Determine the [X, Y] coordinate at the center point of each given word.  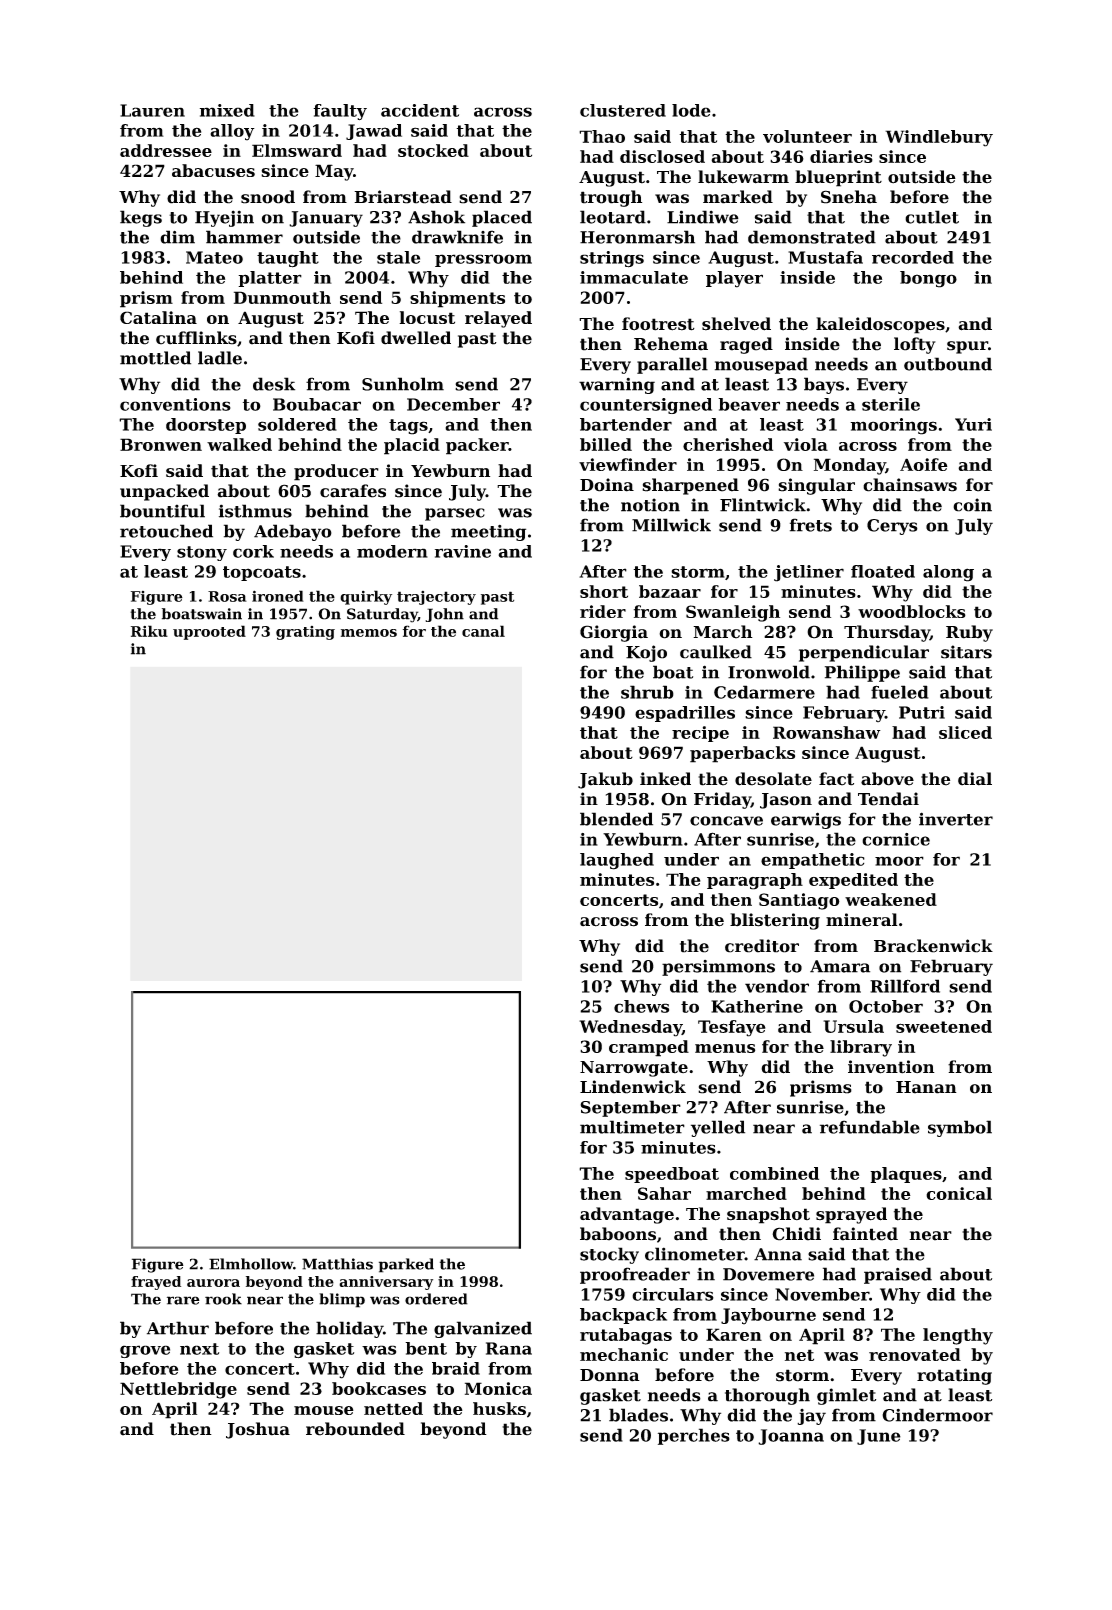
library [861, 1048]
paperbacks [742, 754]
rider [603, 611]
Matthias [337, 1264]
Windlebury [939, 138]
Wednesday [630, 1028]
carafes [353, 491]
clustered [623, 110]
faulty [340, 112]
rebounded [355, 1429]
